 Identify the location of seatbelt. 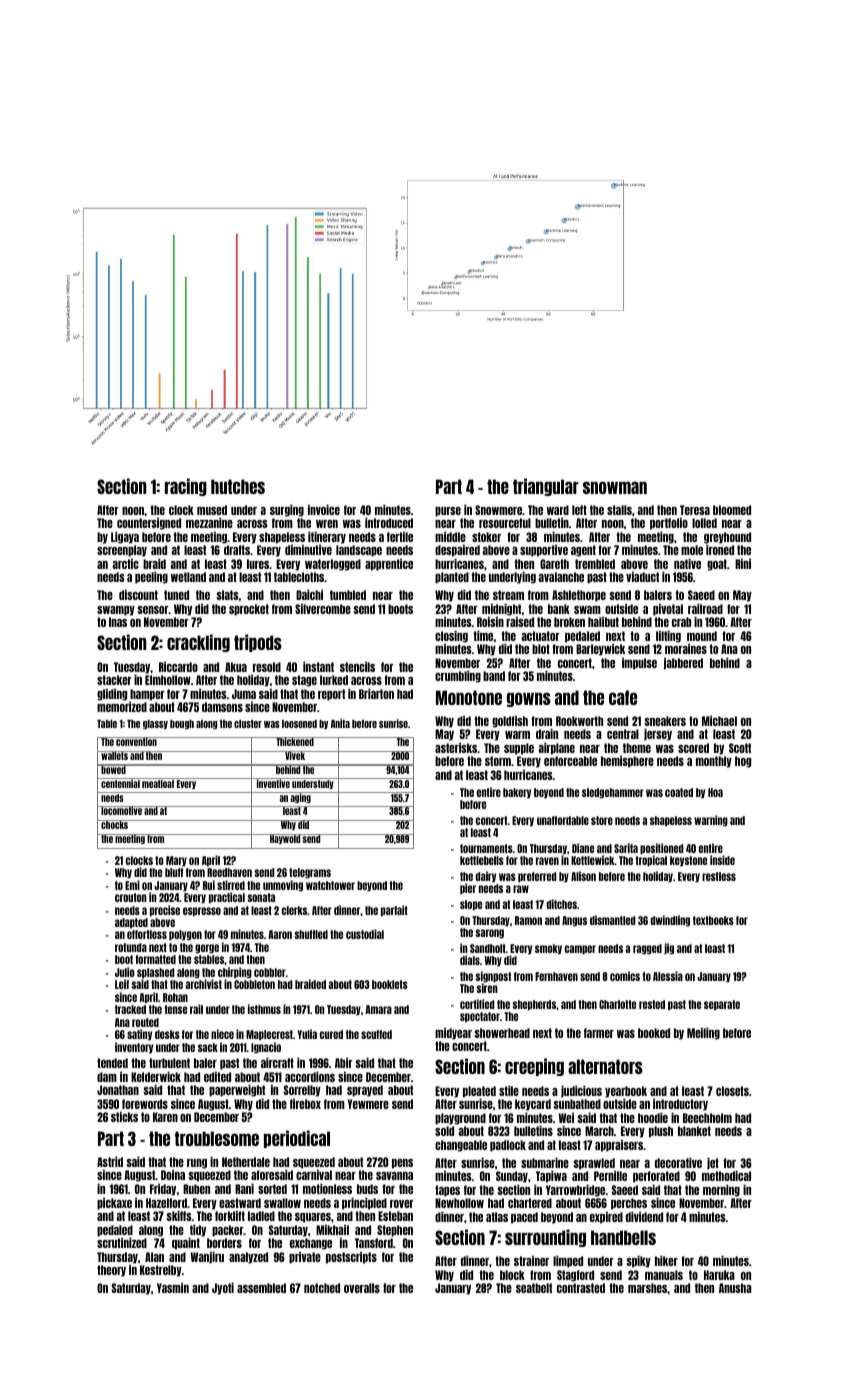
(534, 1288).
